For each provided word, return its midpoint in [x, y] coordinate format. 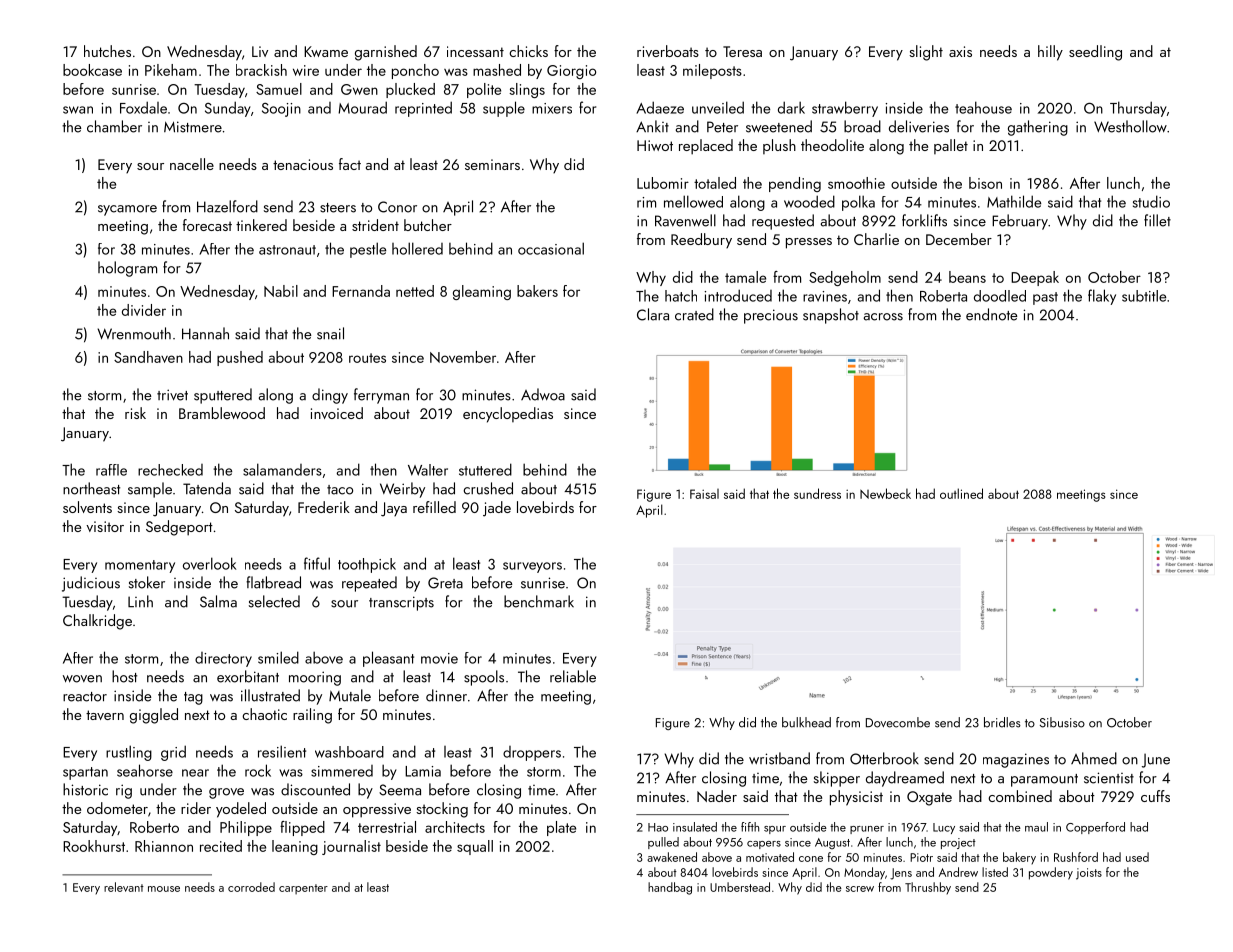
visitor [105, 526]
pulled [663, 843]
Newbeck [885, 493]
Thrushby [928, 888]
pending [795, 184]
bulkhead [806, 722]
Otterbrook [884, 758]
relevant [124, 887]
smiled [278, 657]
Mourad [362, 107]
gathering [1038, 128]
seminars [492, 164]
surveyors [532, 567]
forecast [207, 225]
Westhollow [1130, 126]
